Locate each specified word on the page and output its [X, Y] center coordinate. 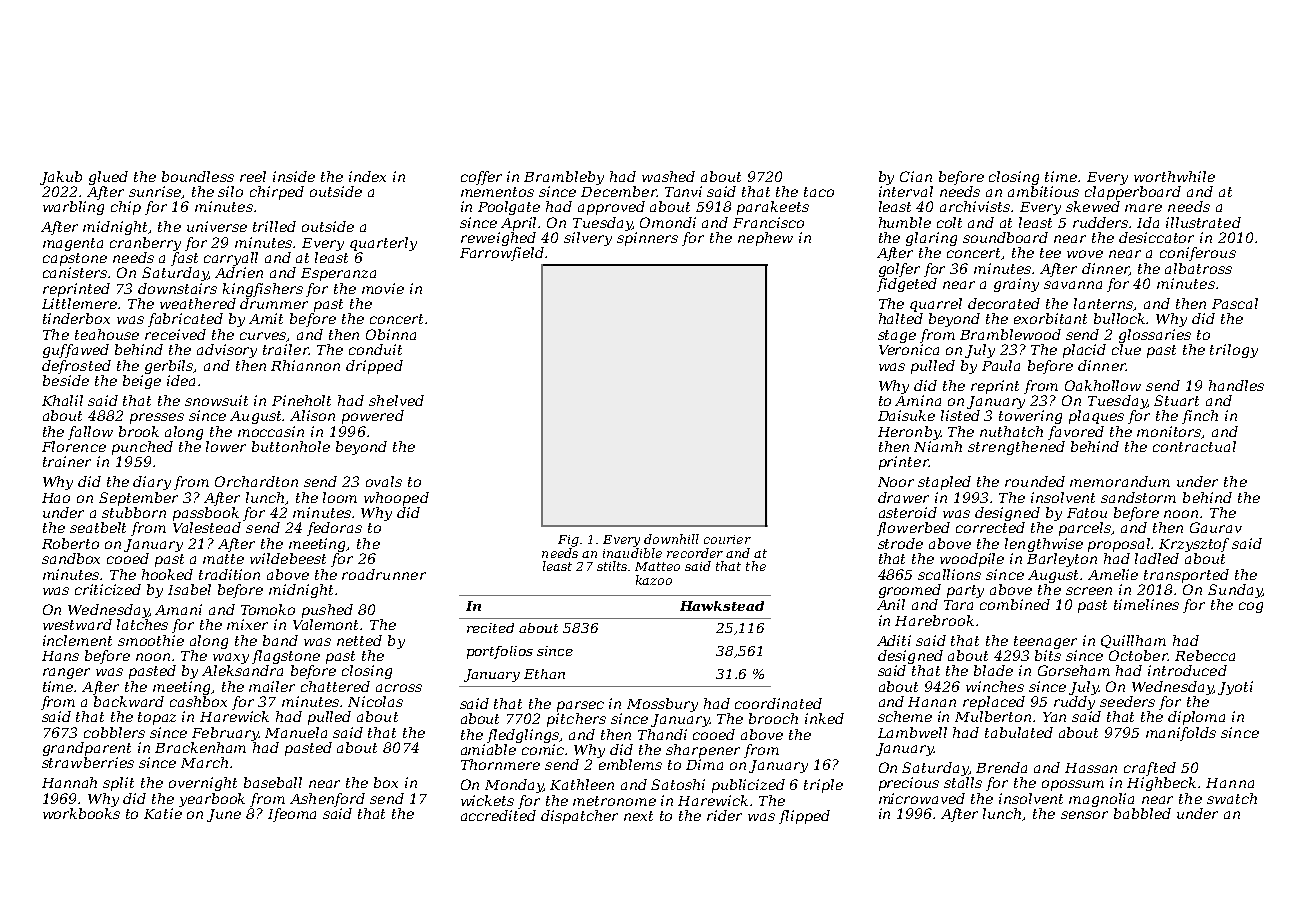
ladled [1157, 558]
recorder [695, 553]
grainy [1016, 285]
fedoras [334, 529]
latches [142, 624]
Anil [891, 604]
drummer [274, 303]
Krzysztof [1194, 545]
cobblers [114, 732]
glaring [931, 239]
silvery [588, 239]
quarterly [383, 244]
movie [383, 288]
